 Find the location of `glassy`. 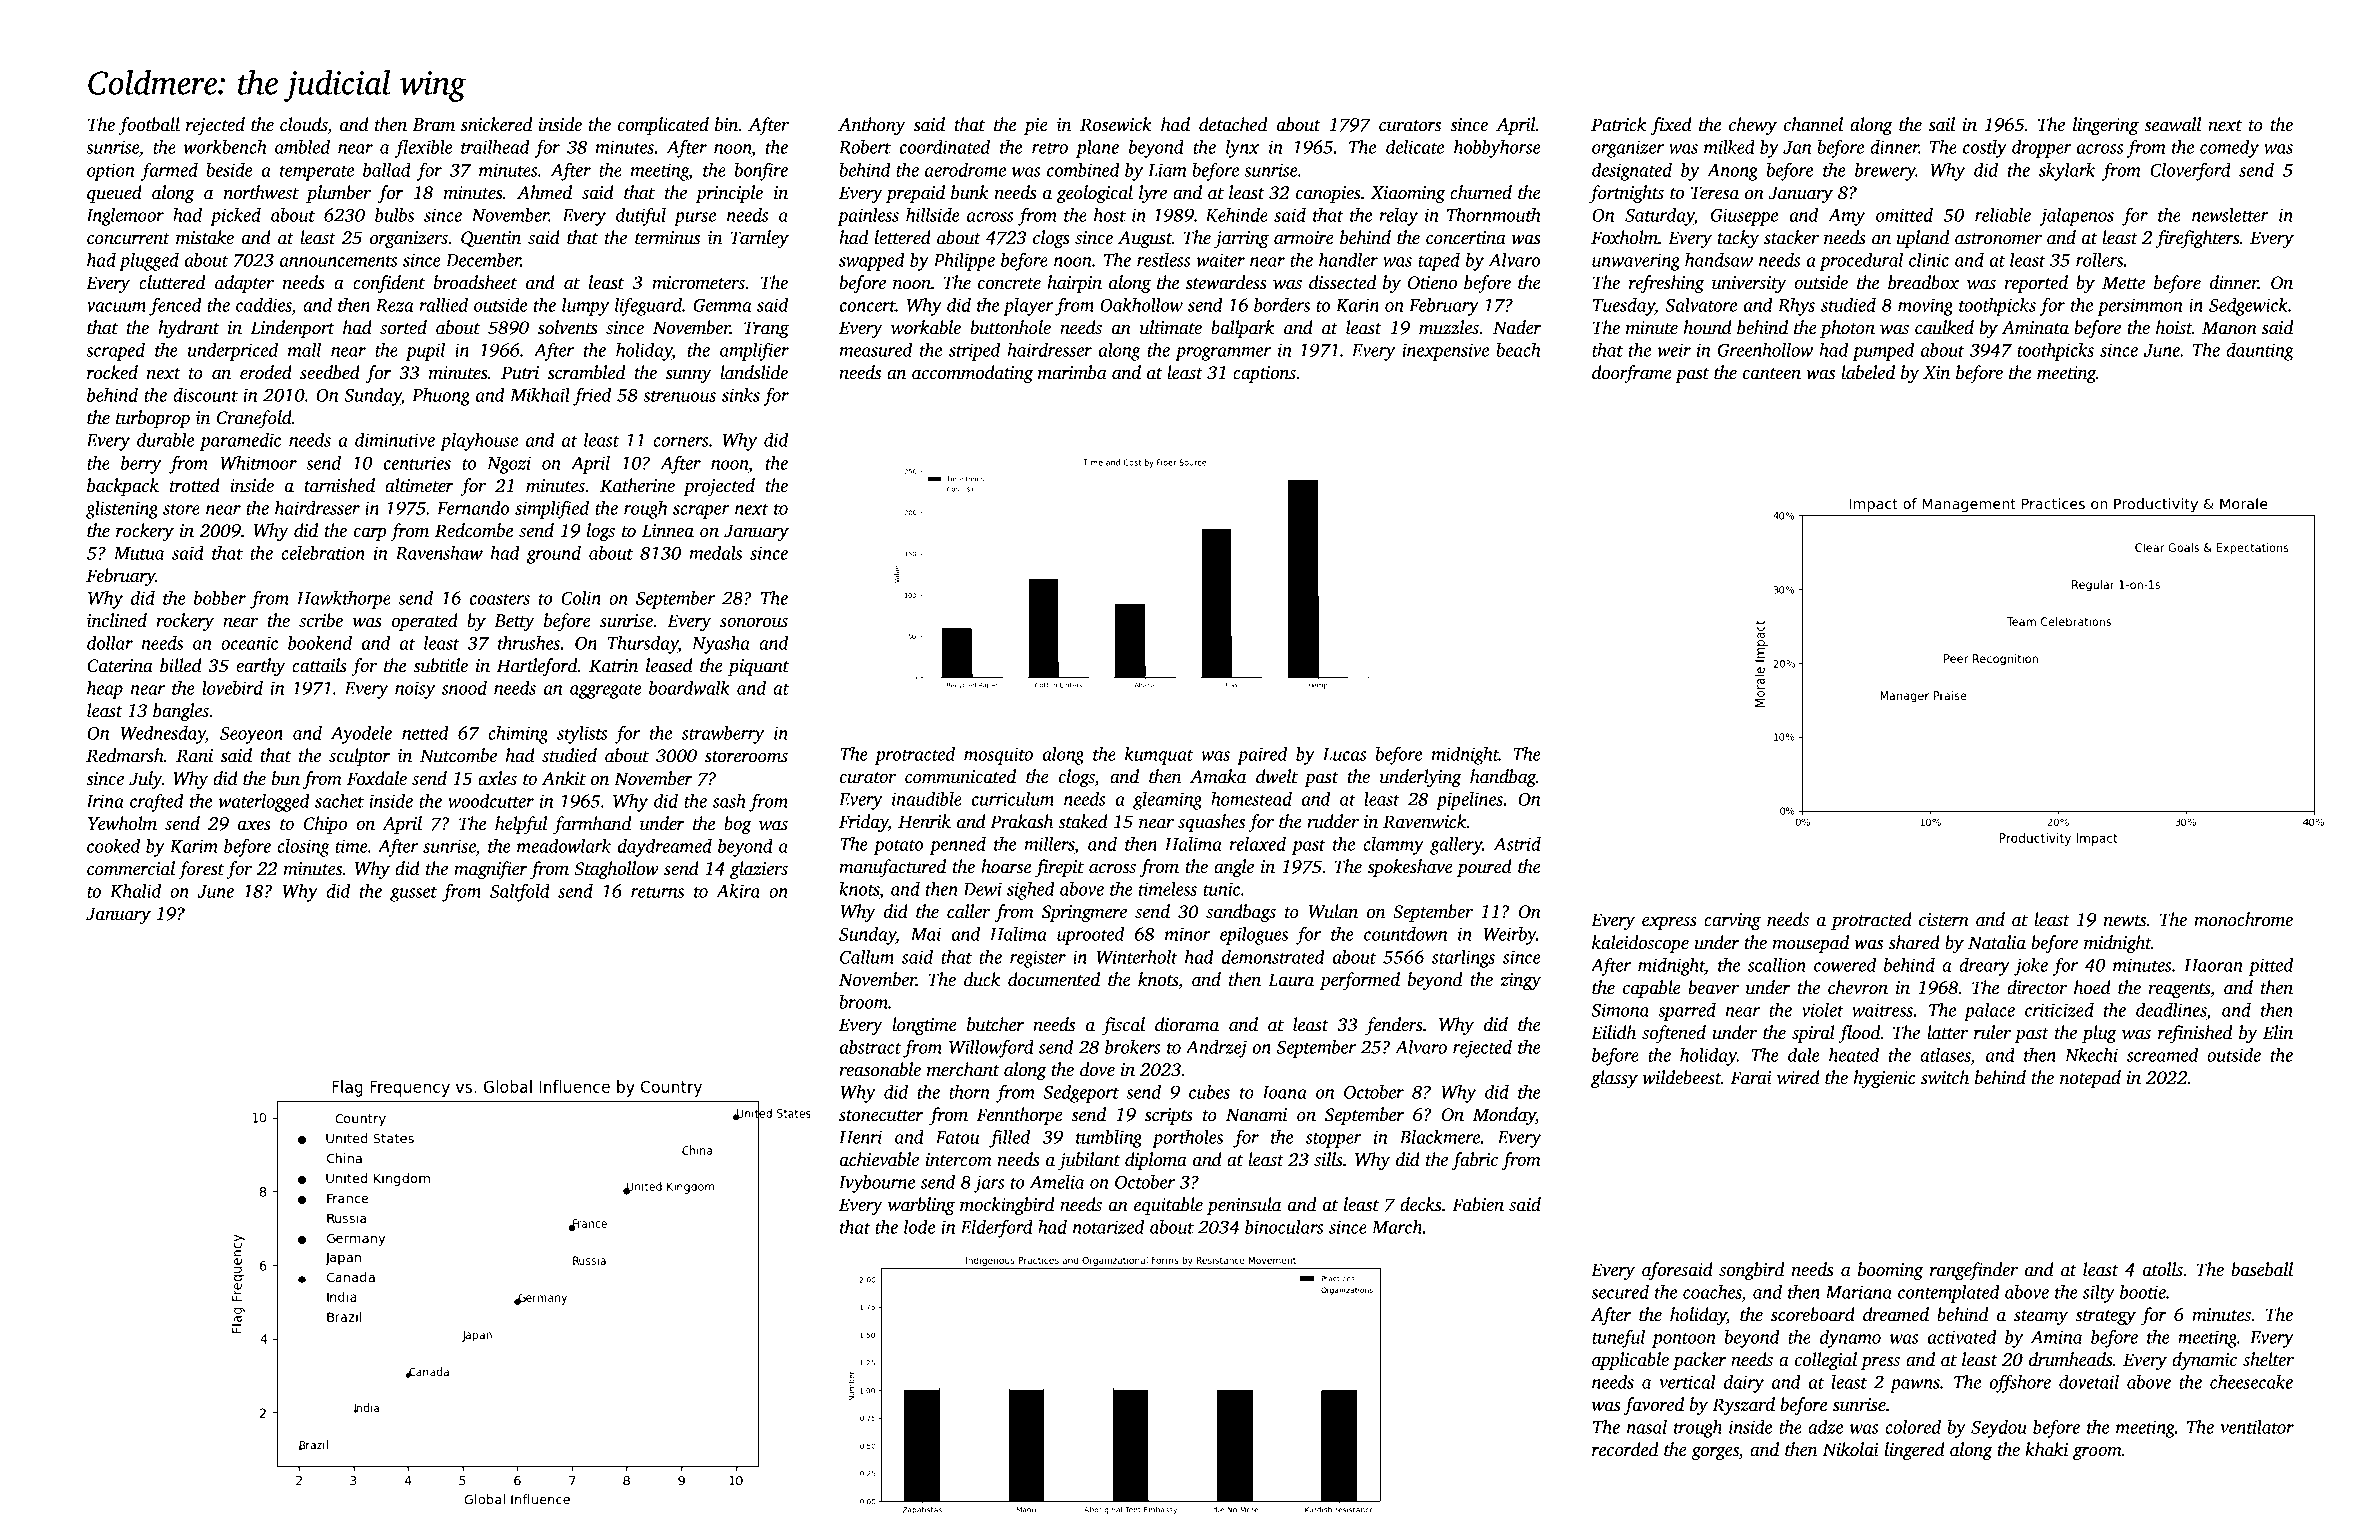

glassy is located at coordinates (1614, 1079).
